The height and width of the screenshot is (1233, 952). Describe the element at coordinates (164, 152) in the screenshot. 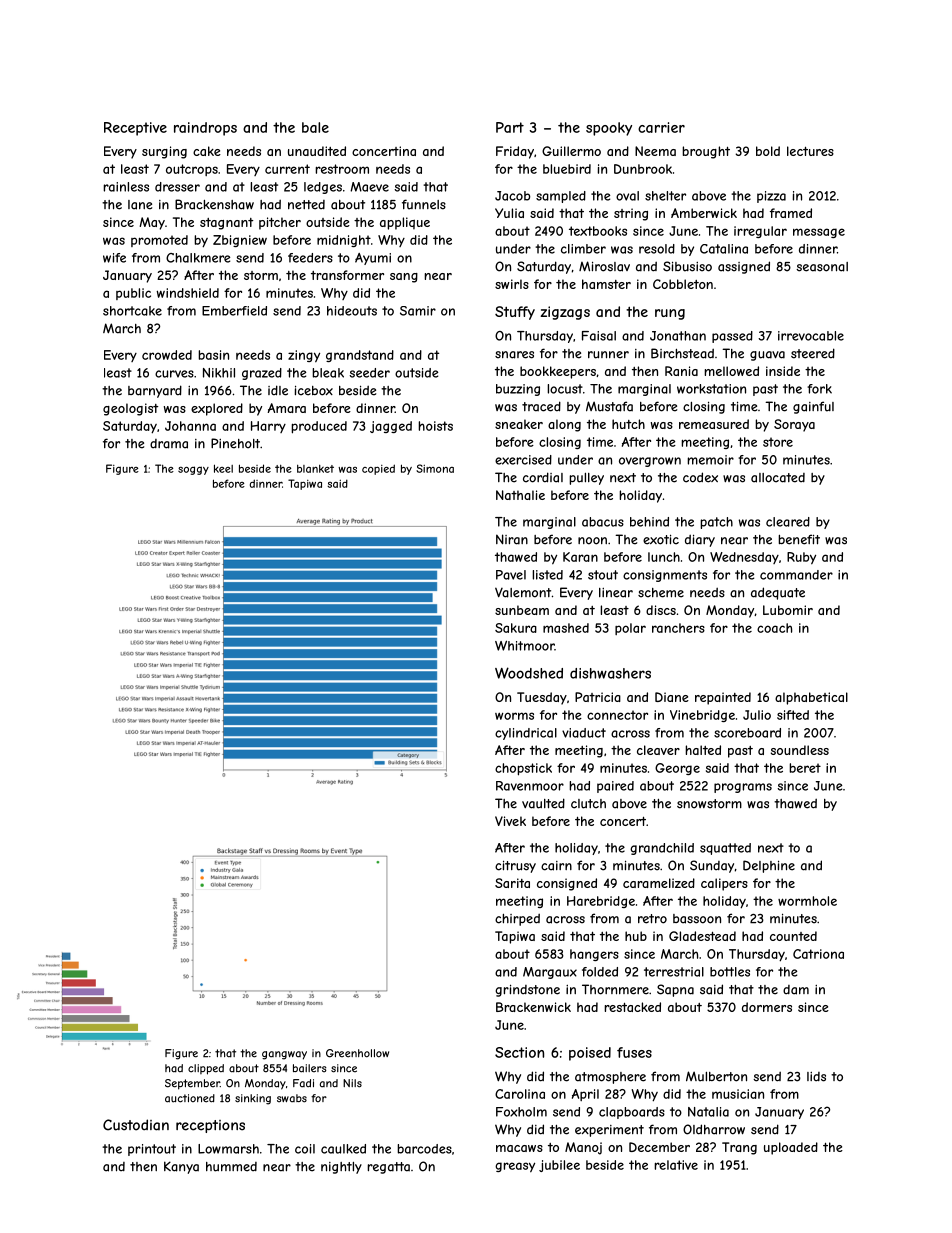

I see `surging` at that location.
